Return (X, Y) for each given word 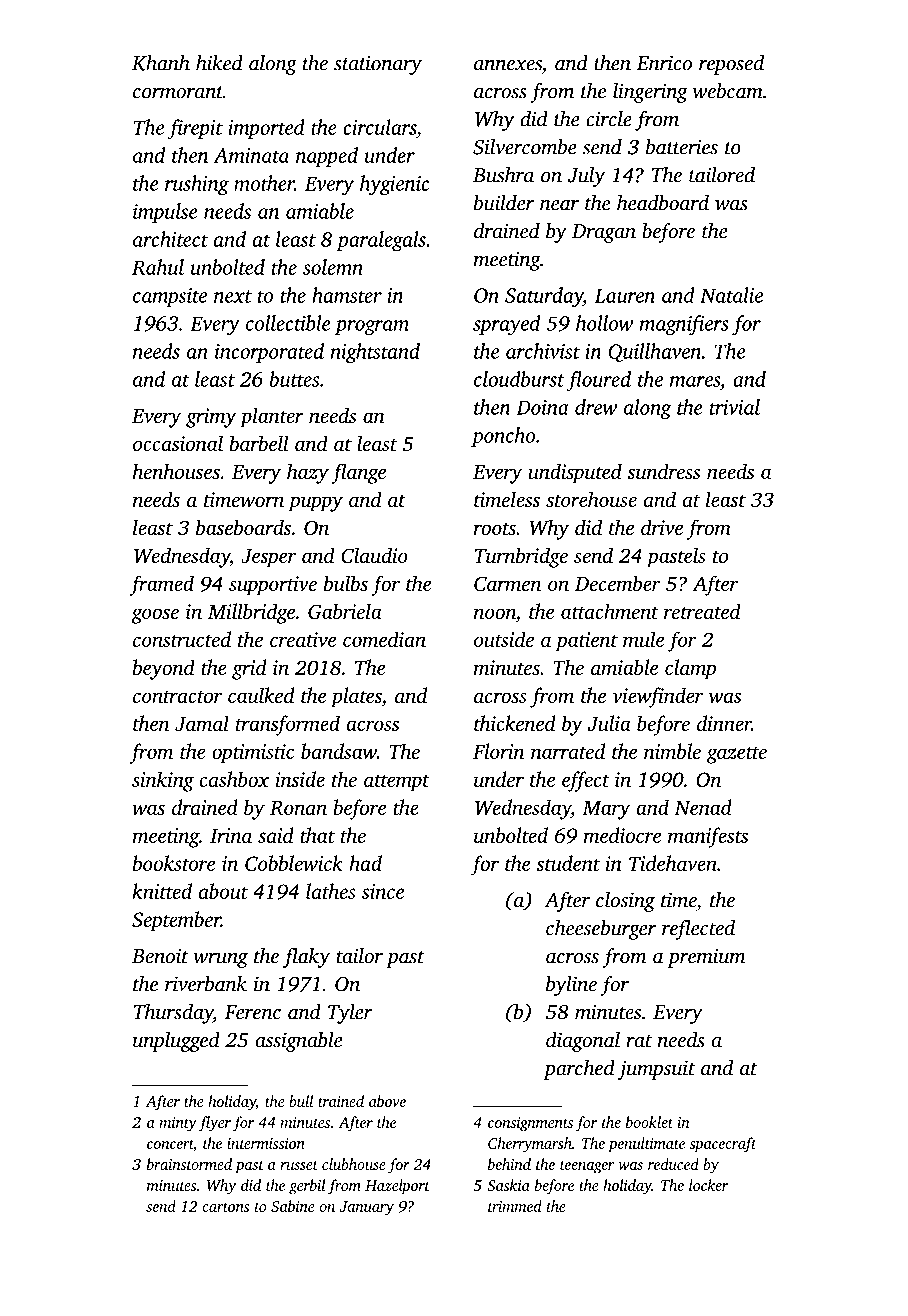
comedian (384, 639)
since (383, 891)
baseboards (243, 527)
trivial (734, 407)
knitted (162, 891)
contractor (177, 697)
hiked (219, 63)
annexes (508, 65)
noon (495, 613)
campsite (170, 297)
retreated (702, 611)
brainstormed (189, 1164)
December (618, 583)
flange (358, 473)
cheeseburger (601, 930)
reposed (731, 65)
